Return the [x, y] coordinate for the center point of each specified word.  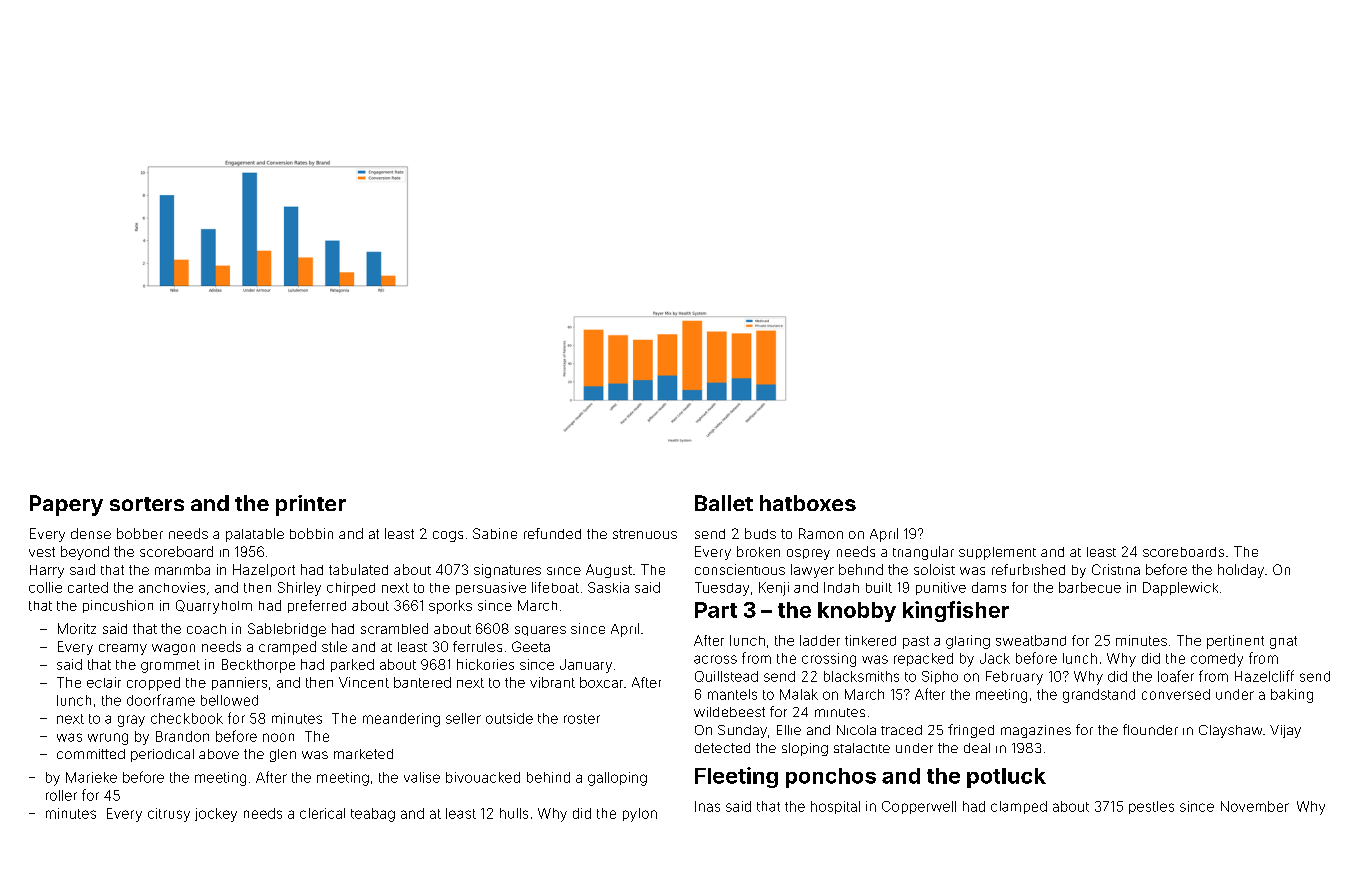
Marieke [91, 777]
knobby [857, 612]
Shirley [299, 589]
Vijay [1285, 731]
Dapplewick [1180, 589]
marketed [363, 754]
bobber [140, 533]
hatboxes [808, 503]
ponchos [831, 778]
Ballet [724, 503]
